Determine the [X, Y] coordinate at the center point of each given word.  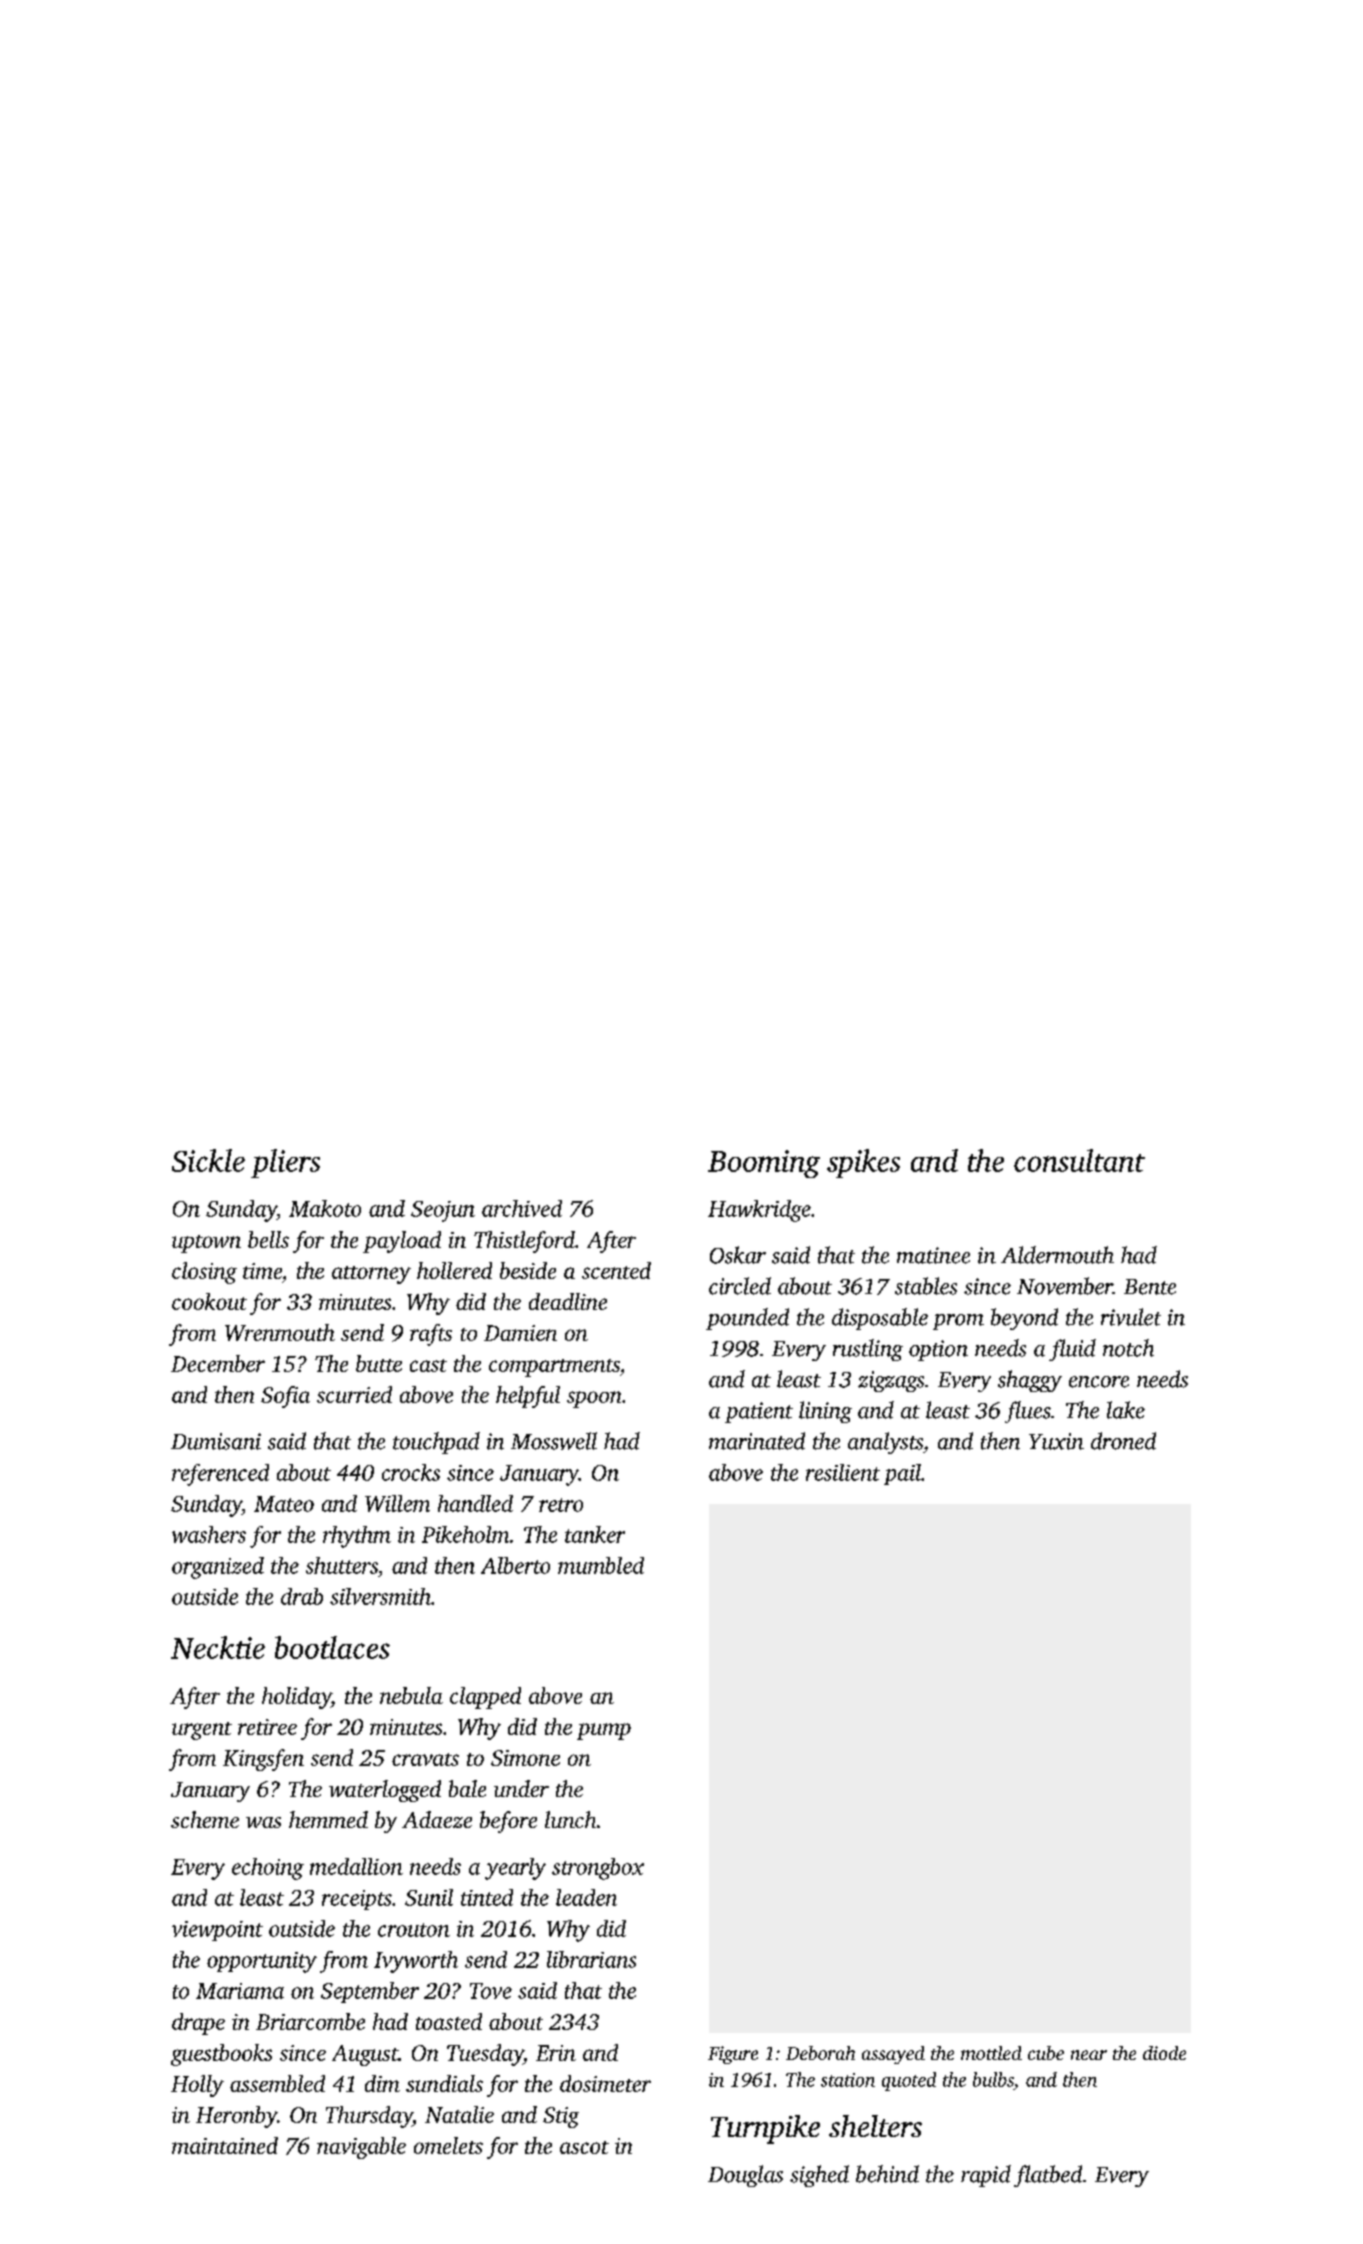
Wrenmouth [280, 1332]
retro [561, 1505]
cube [1046, 2053]
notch [1128, 1348]
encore [1099, 1382]
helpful [528, 1397]
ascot [584, 2147]
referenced [220, 1475]
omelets [448, 2145]
